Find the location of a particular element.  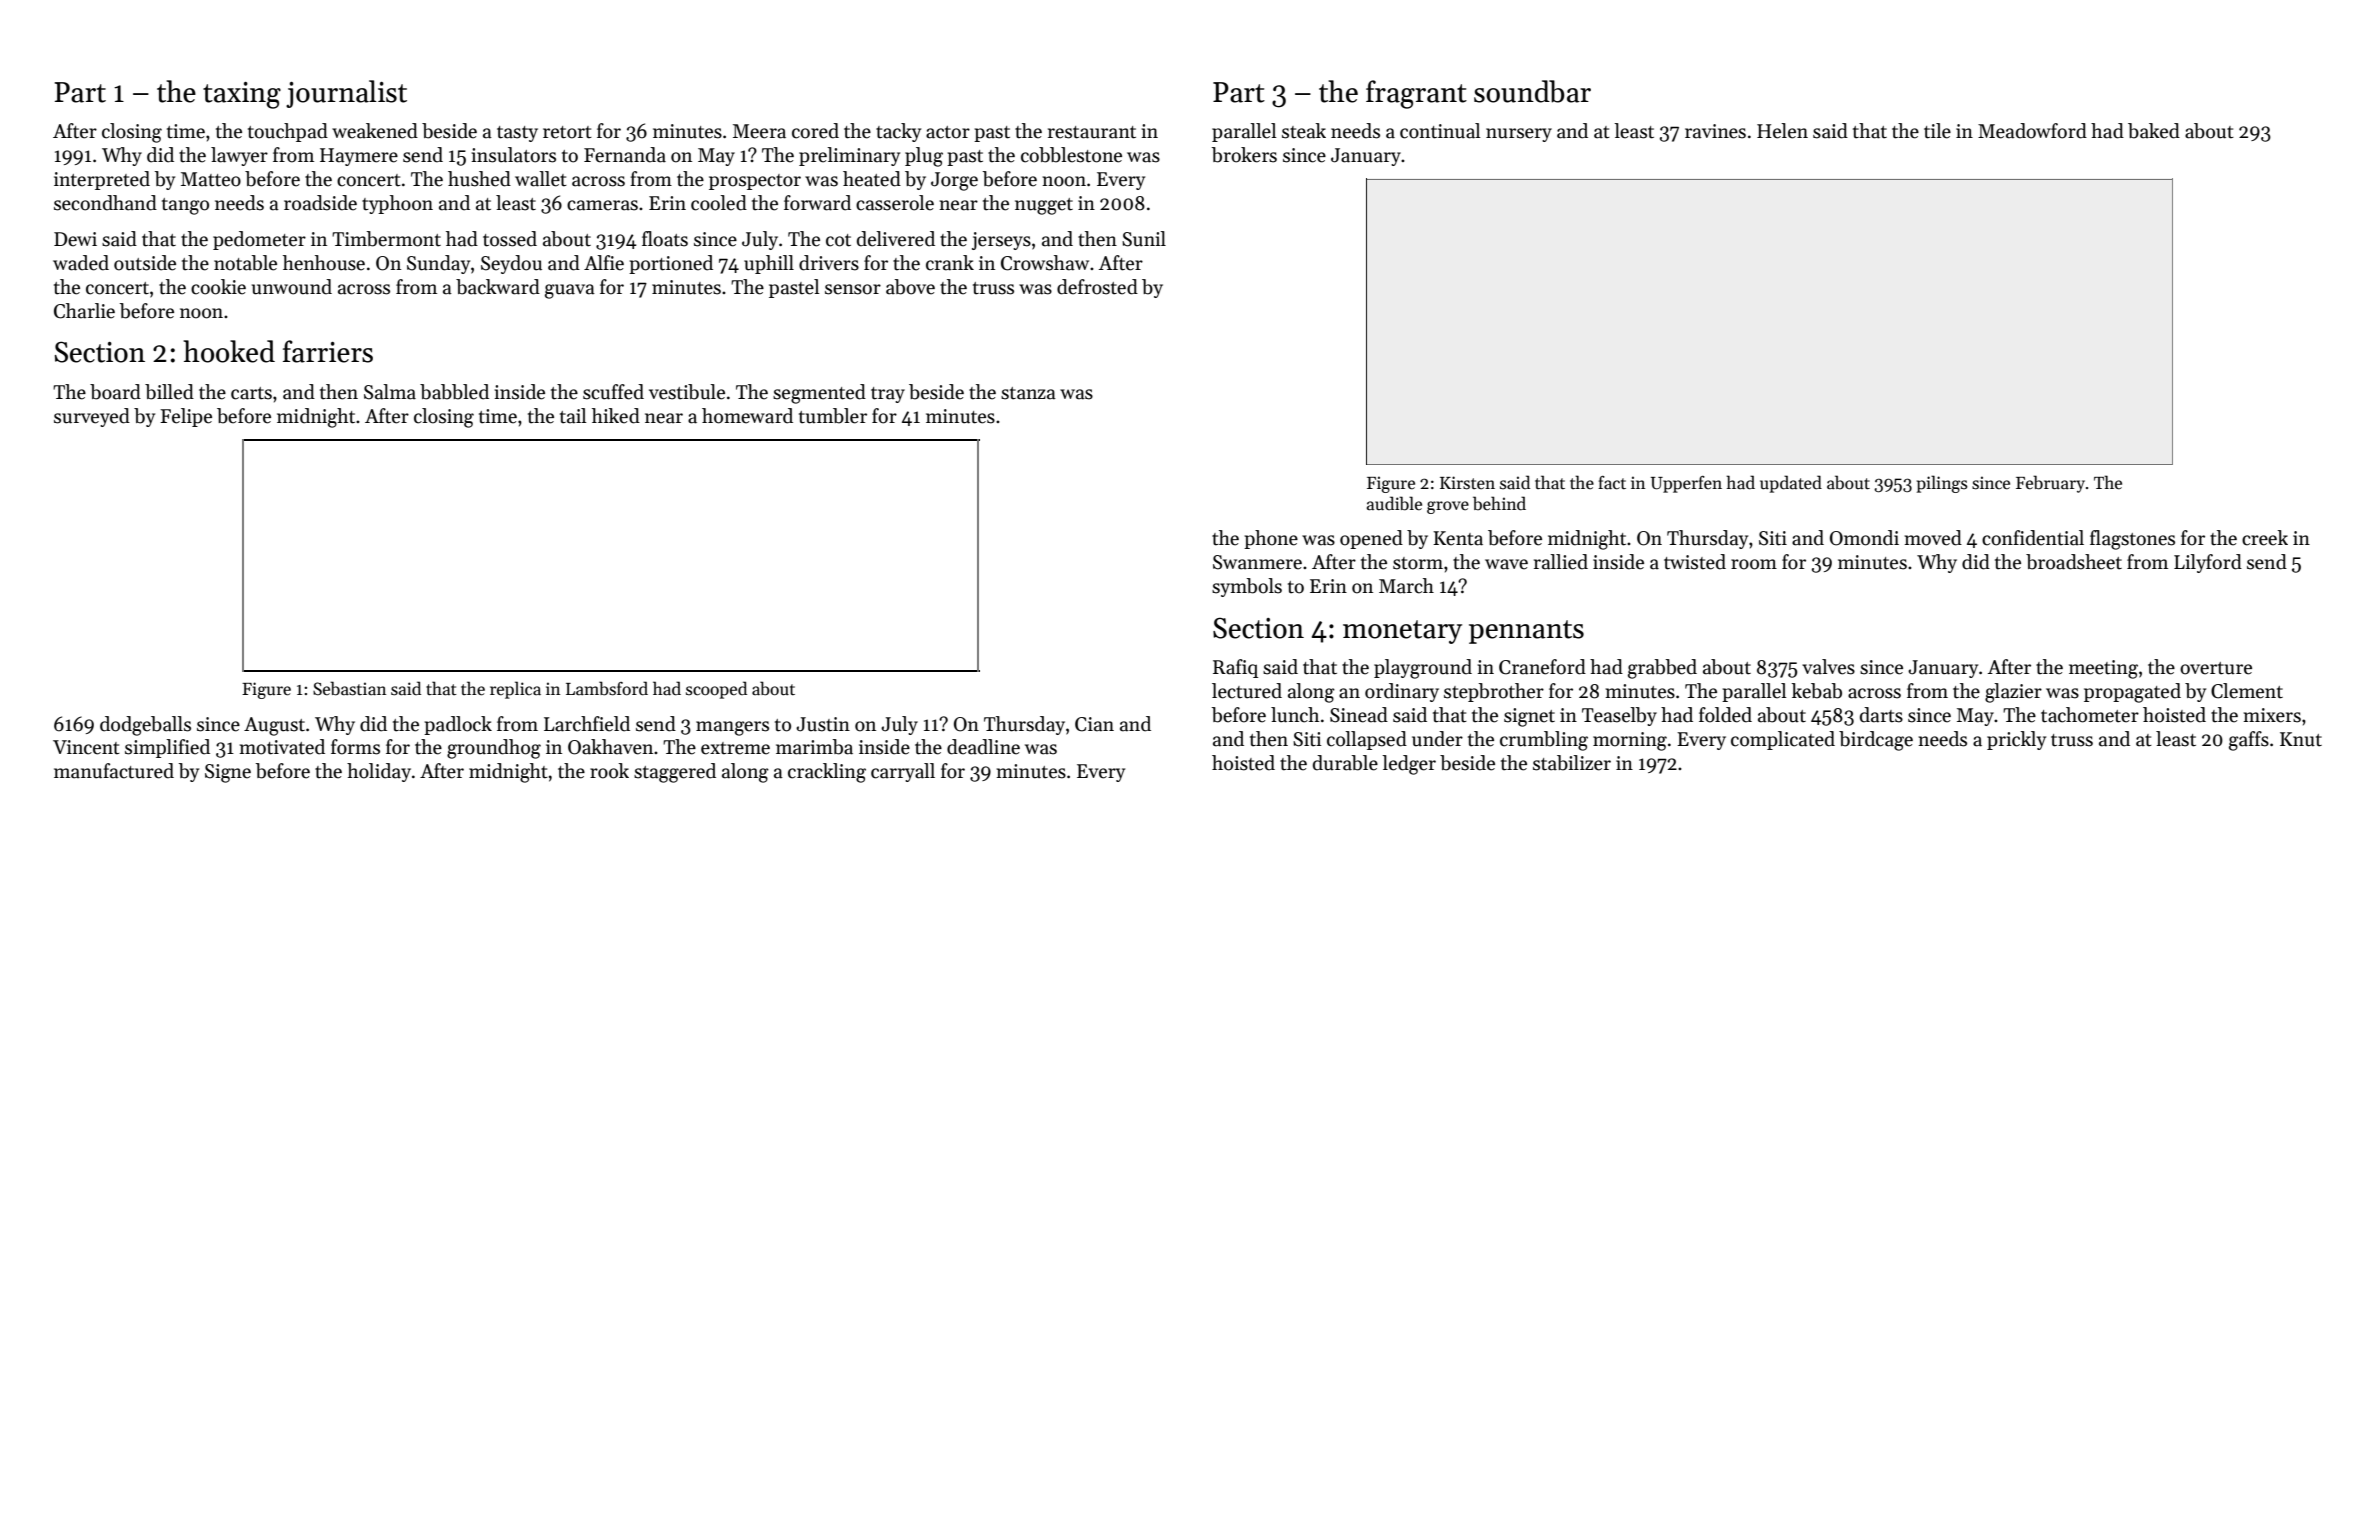

baked is located at coordinates (2154, 131).
